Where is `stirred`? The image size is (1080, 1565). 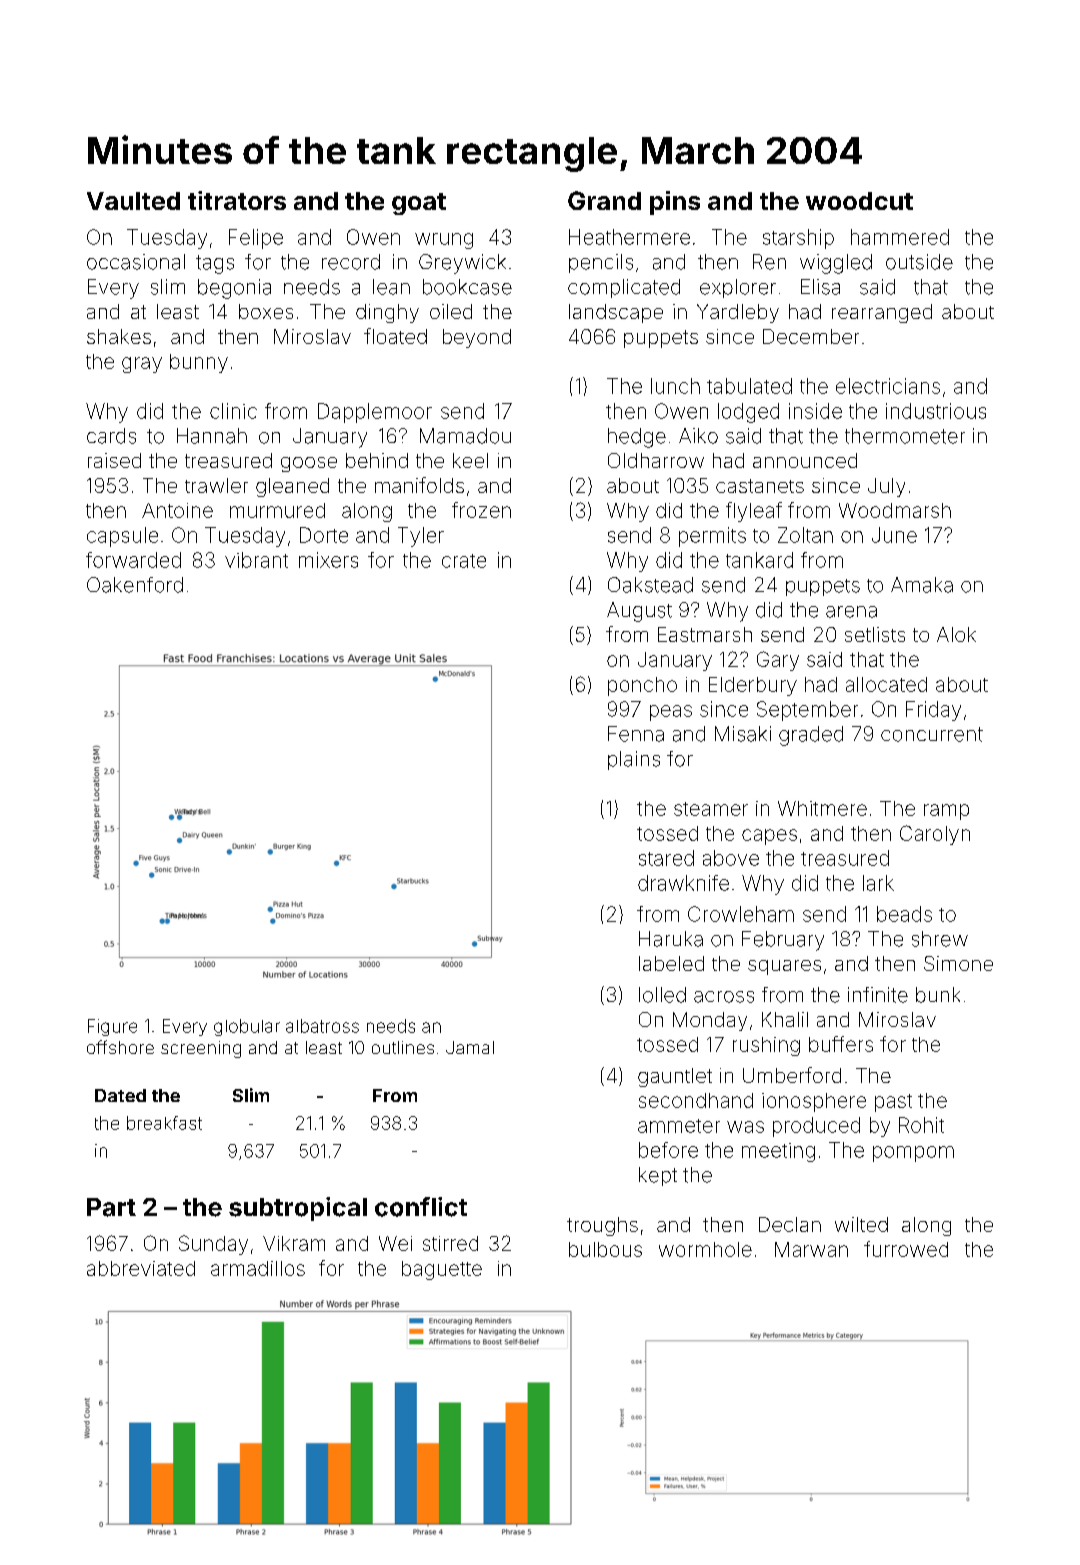
stirred is located at coordinates (450, 1243).
